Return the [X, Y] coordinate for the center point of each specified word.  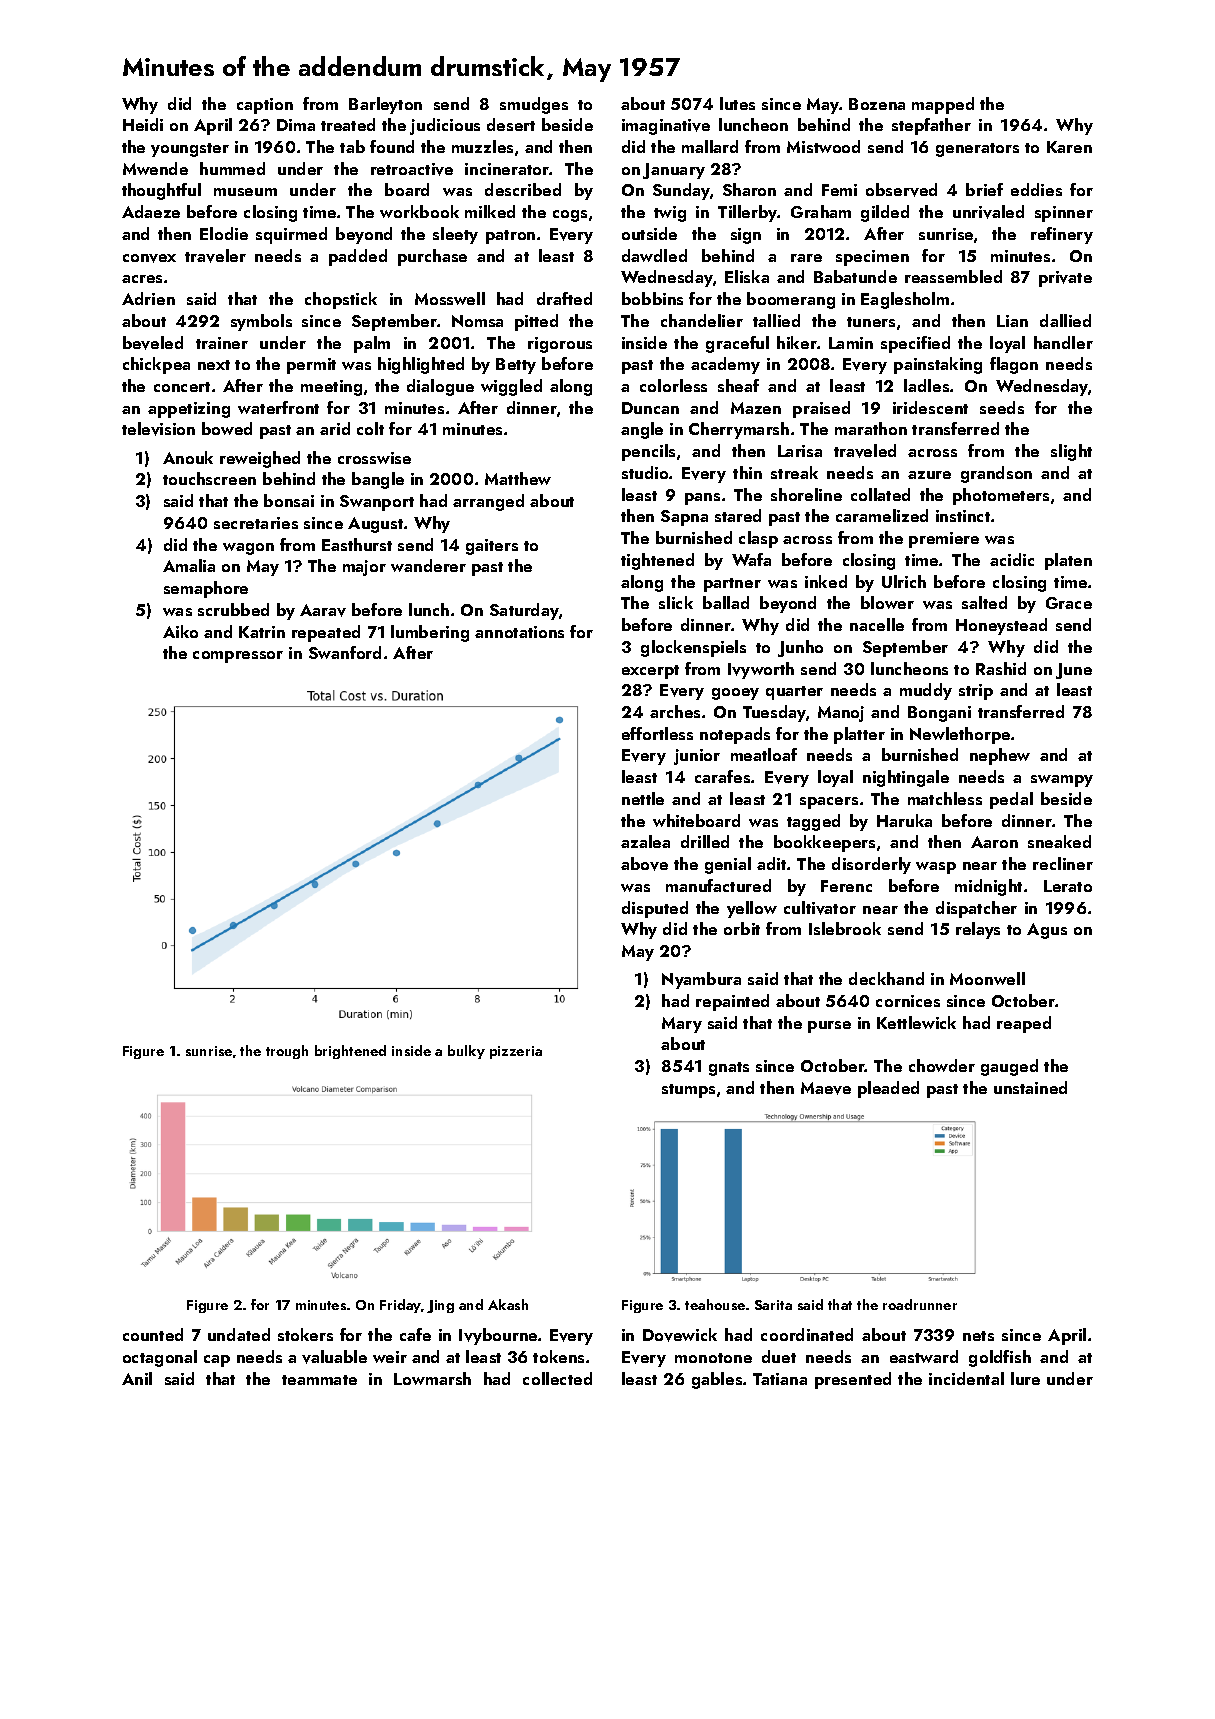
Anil [137, 1378]
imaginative [666, 127]
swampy [1062, 781]
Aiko [180, 631]
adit [771, 863]
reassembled [953, 276]
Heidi [143, 124]
